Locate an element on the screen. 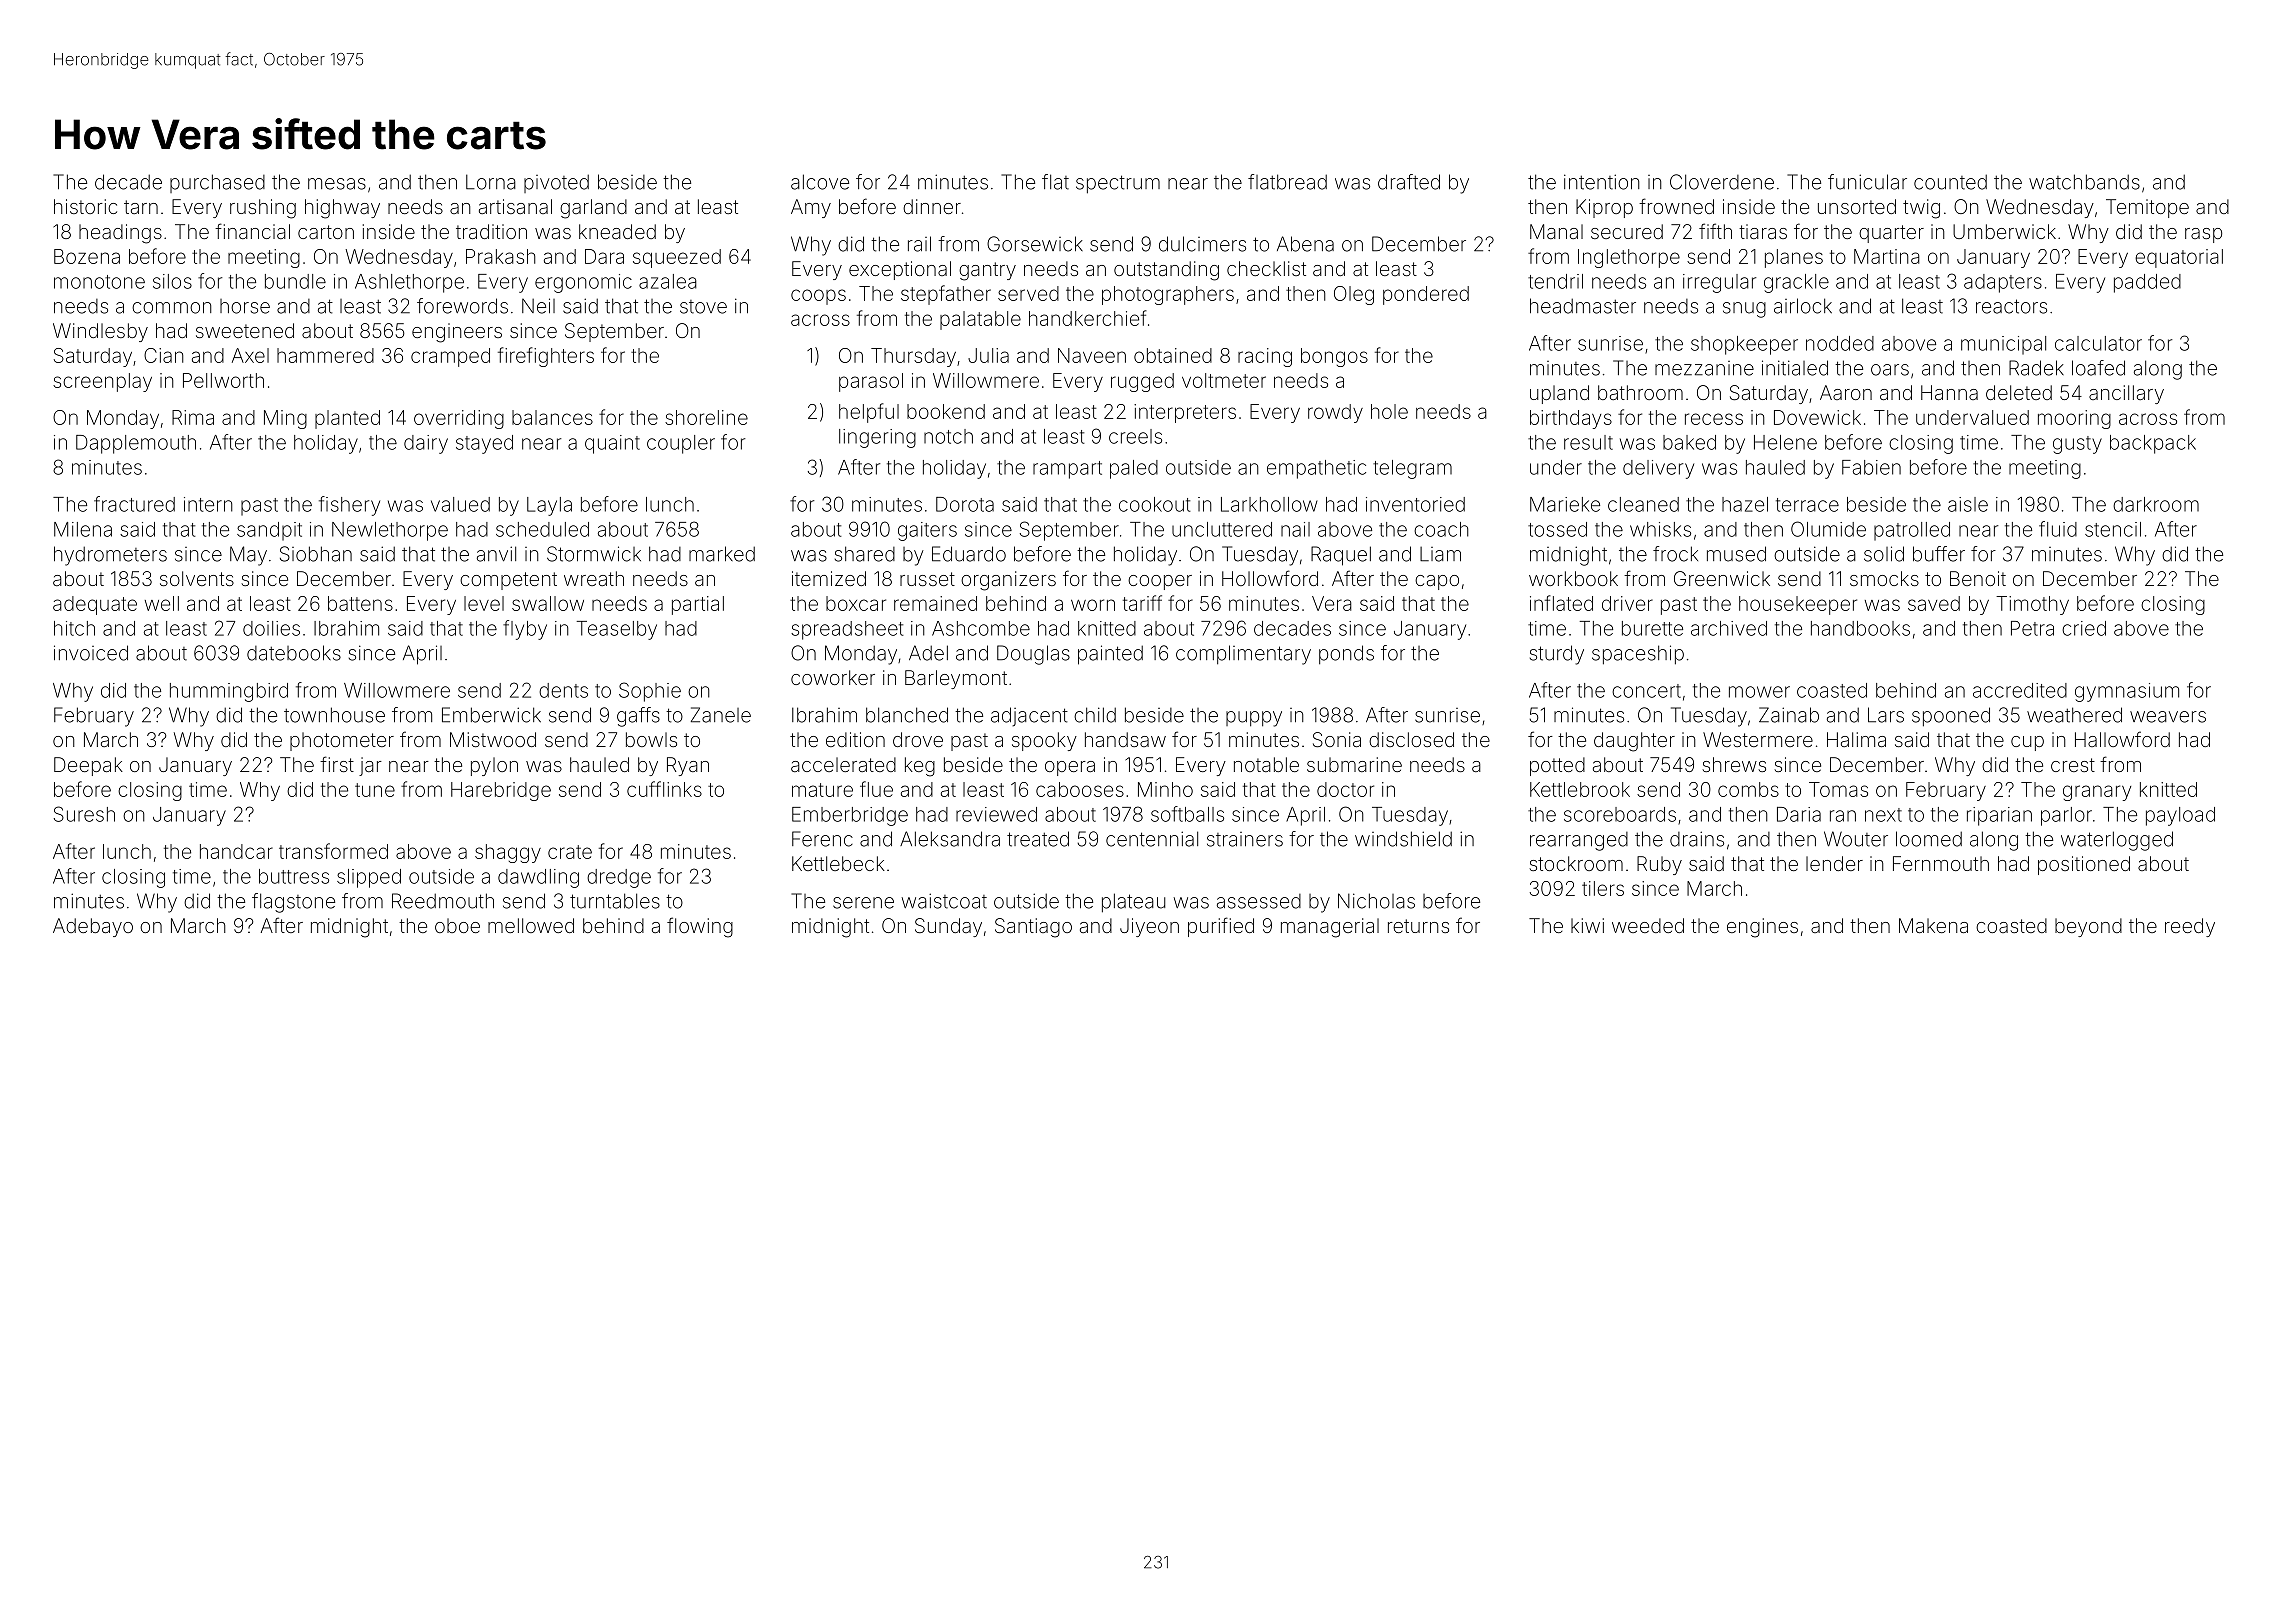 The height and width of the screenshot is (1616, 2285). spaceship is located at coordinates (1638, 655).
